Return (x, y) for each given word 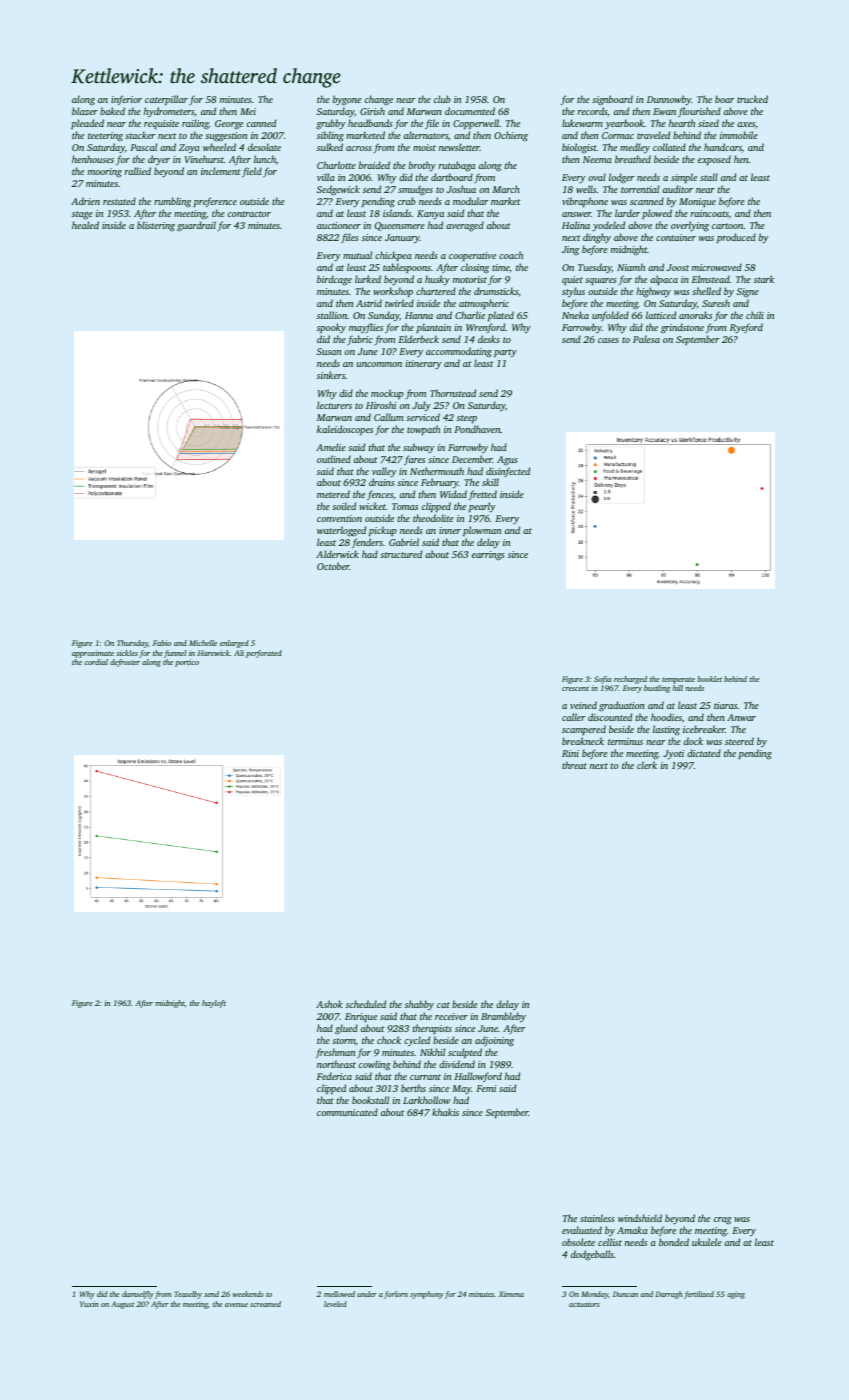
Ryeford (746, 328)
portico (187, 663)
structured (401, 554)
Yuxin (89, 1304)
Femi (486, 1088)
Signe (748, 293)
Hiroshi (381, 405)
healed (85, 225)
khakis (445, 1112)
